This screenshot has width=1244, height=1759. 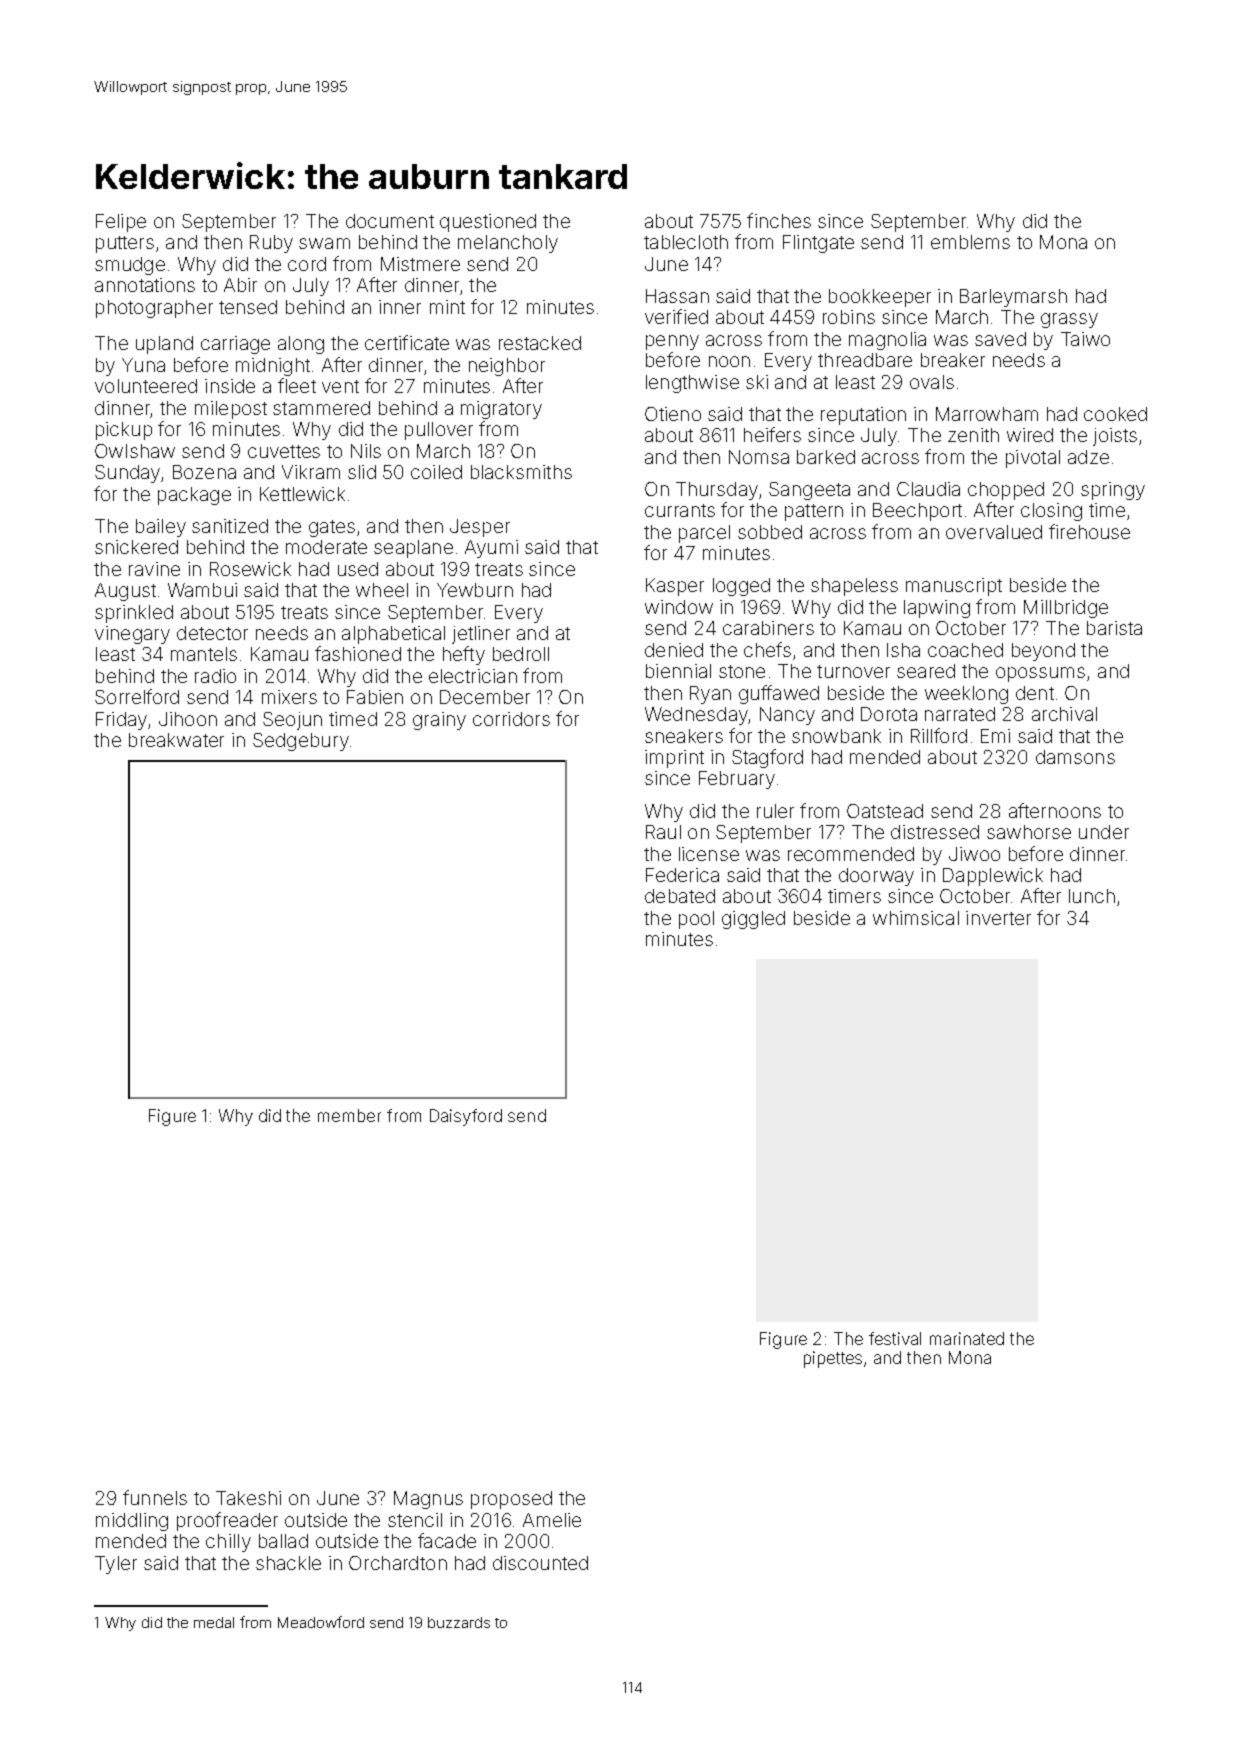 What do you see at coordinates (673, 414) in the screenshot?
I see `Otieno` at bounding box center [673, 414].
